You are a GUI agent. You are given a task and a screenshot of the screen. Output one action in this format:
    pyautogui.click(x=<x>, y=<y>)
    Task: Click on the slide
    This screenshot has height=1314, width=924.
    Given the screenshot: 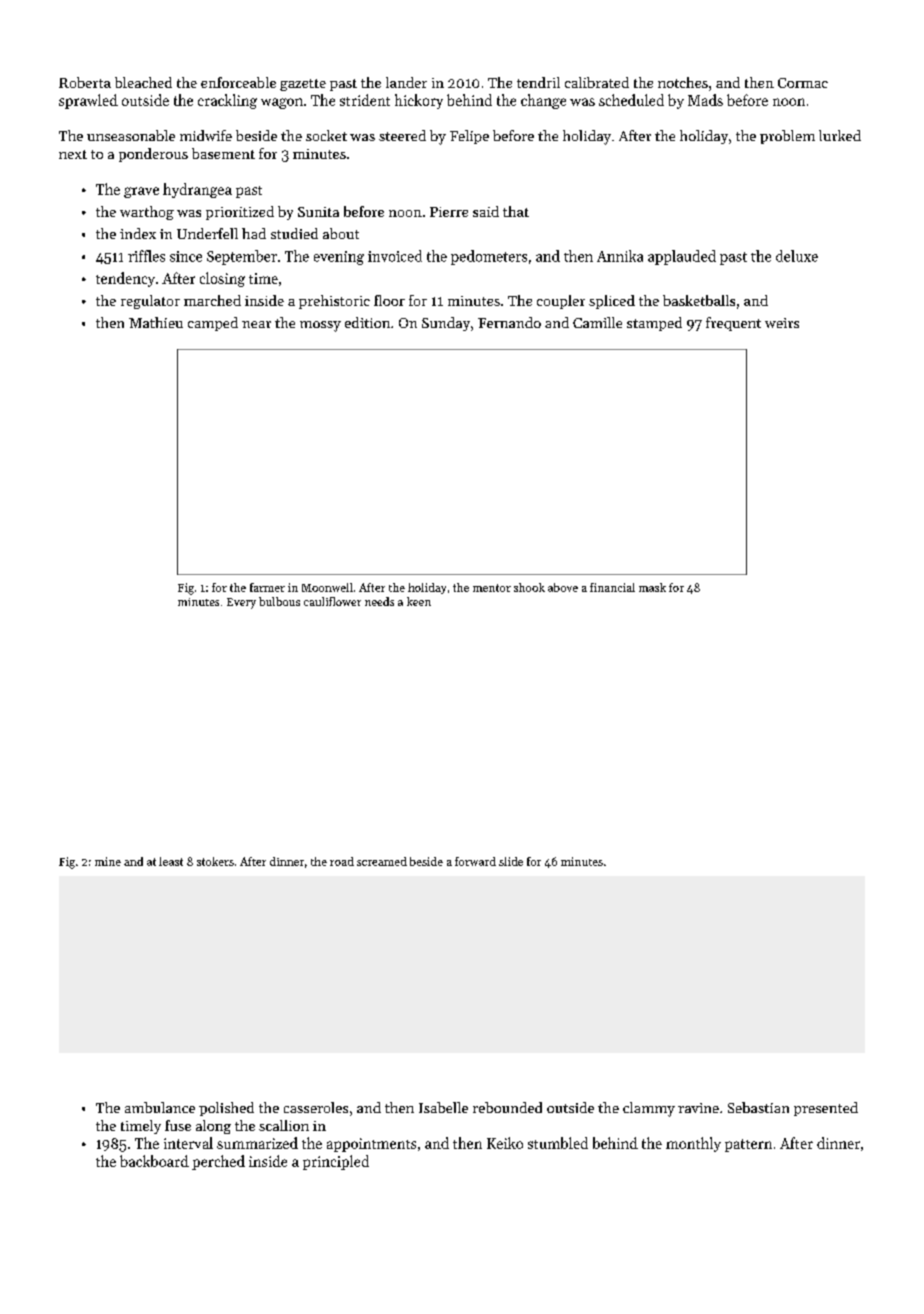 What is the action you would take?
    pyautogui.click(x=511, y=861)
